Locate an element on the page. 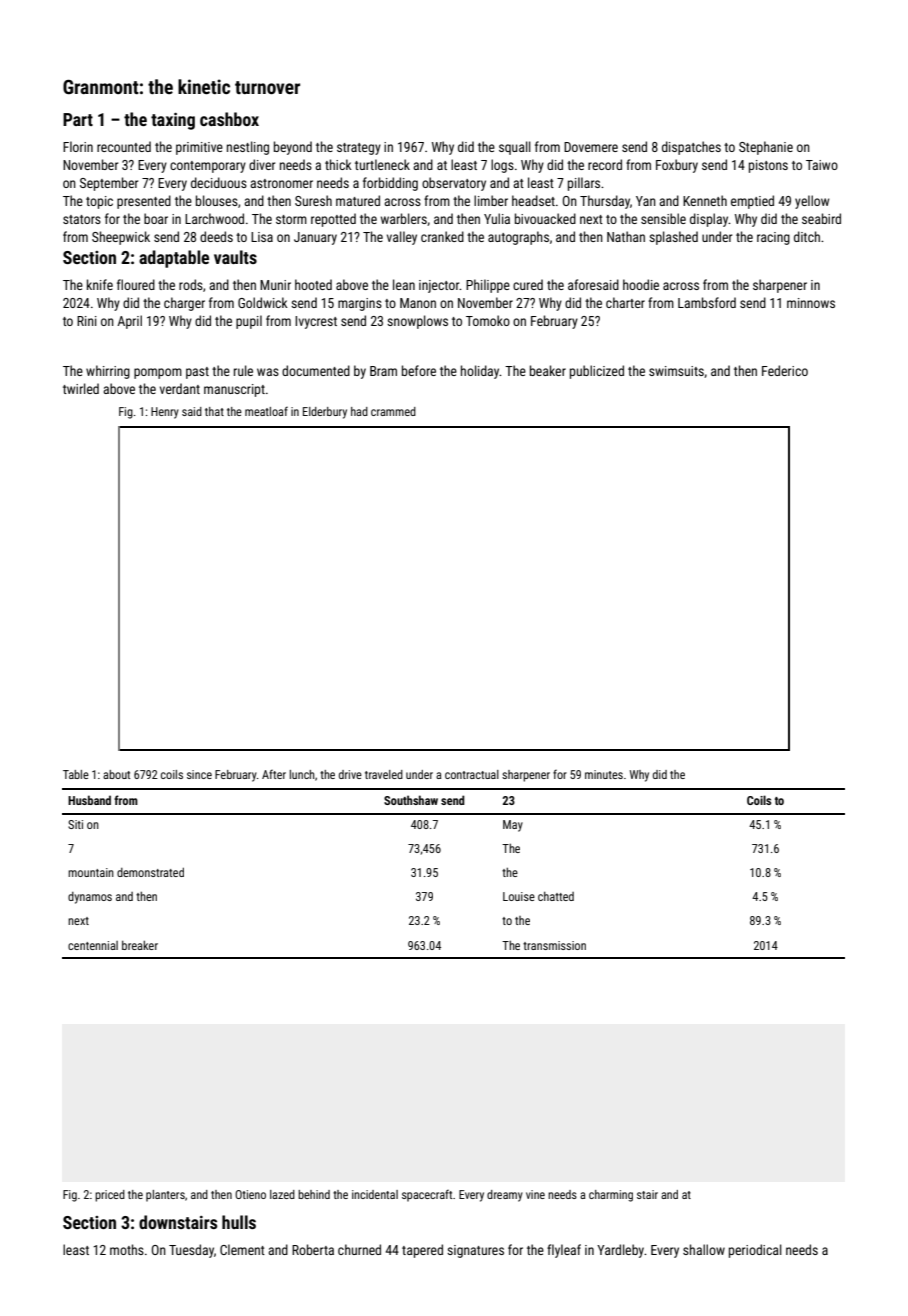 Image resolution: width=908 pixels, height=1316 pixels. minnows is located at coordinates (811, 303).
